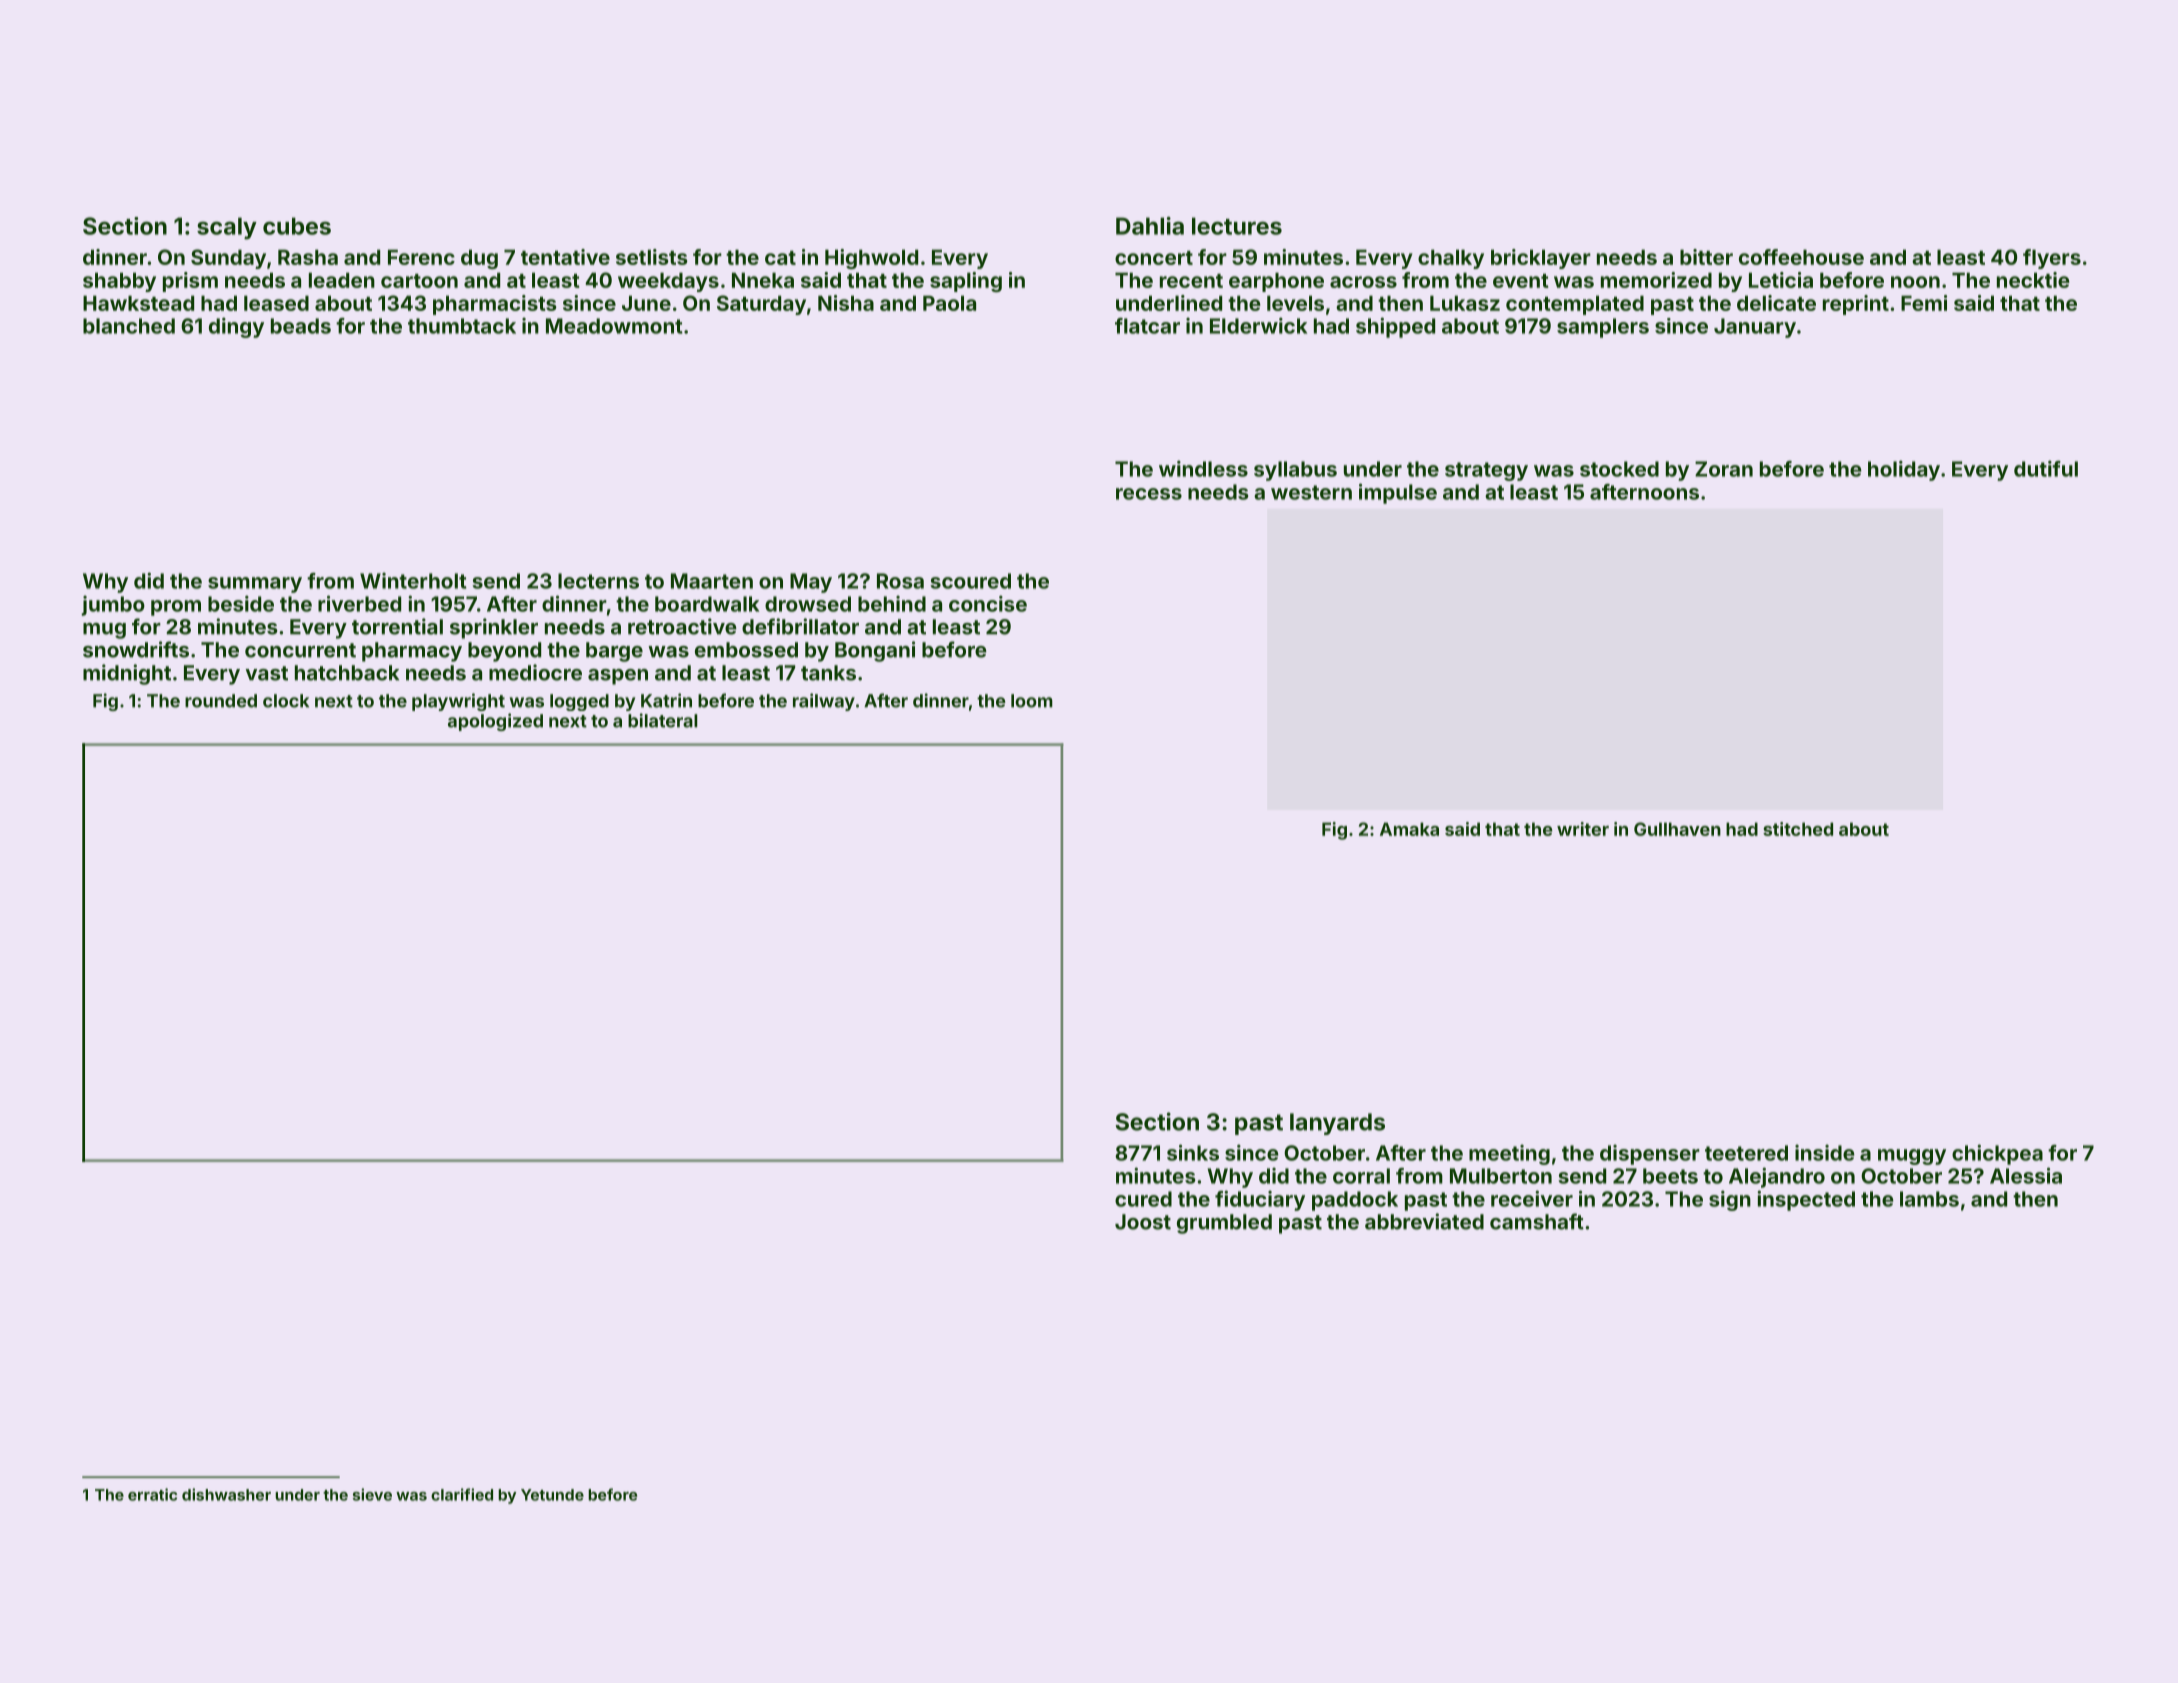 Image resolution: width=2178 pixels, height=1683 pixels. Describe the element at coordinates (504, 652) in the document. I see `beyond` at that location.
